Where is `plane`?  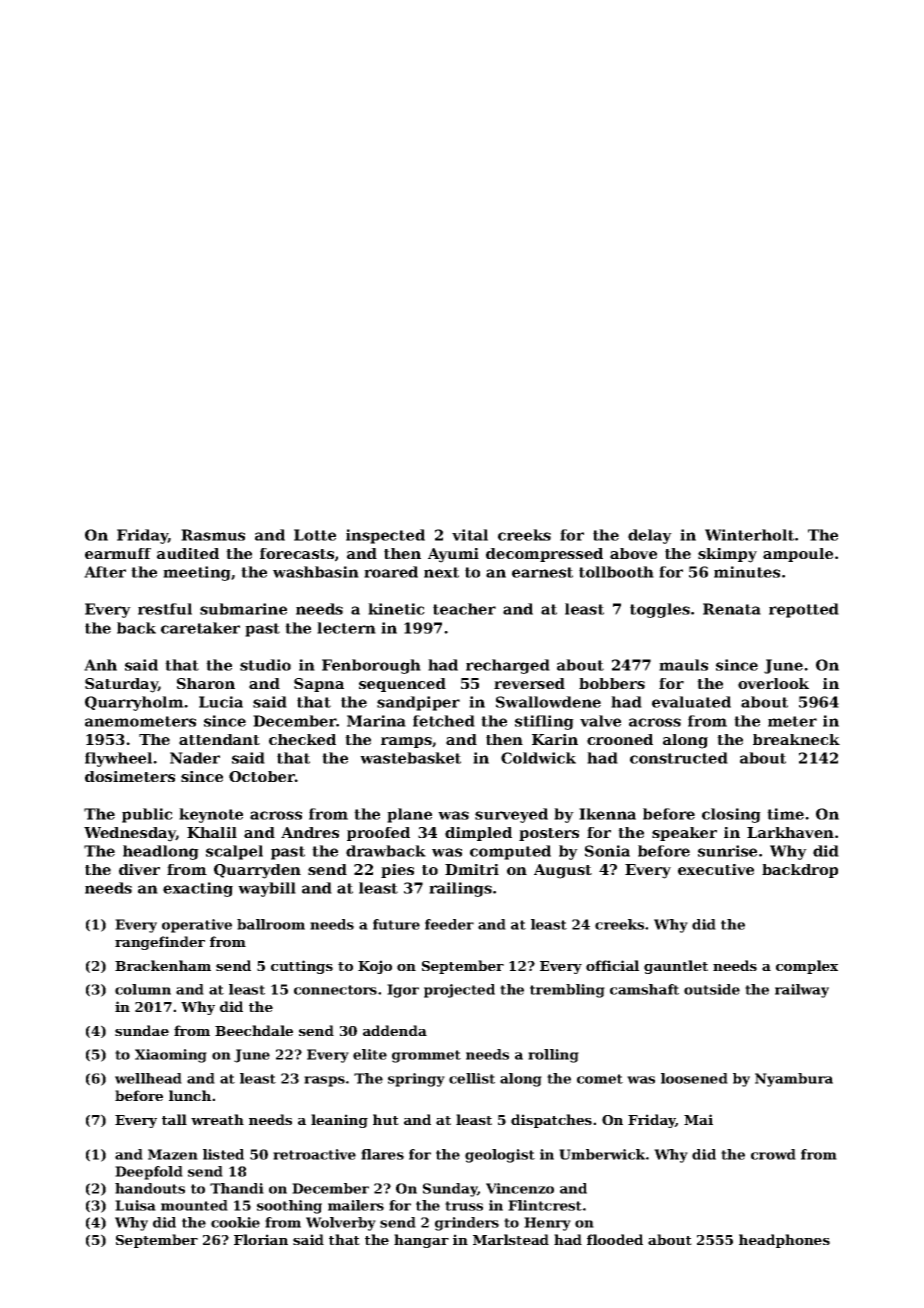
plane is located at coordinates (409, 815).
